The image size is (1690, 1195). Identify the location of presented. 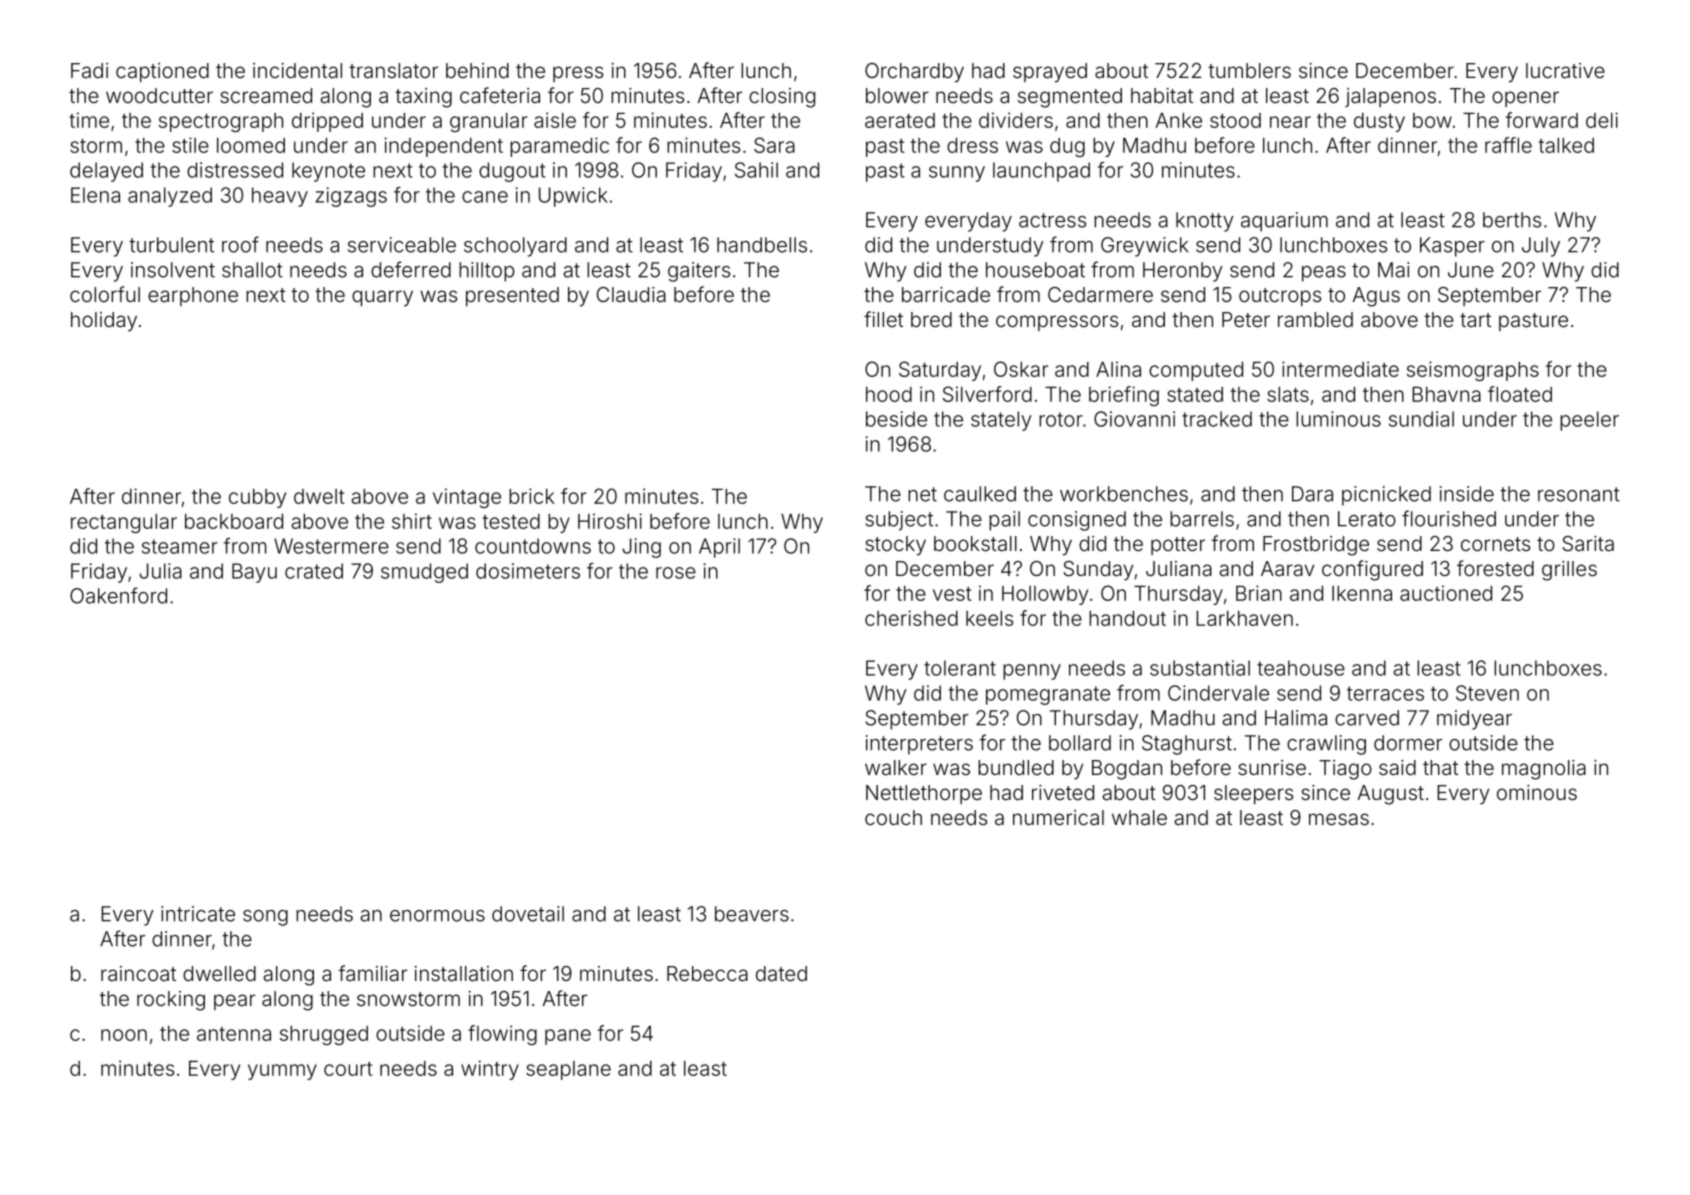
(512, 296).
